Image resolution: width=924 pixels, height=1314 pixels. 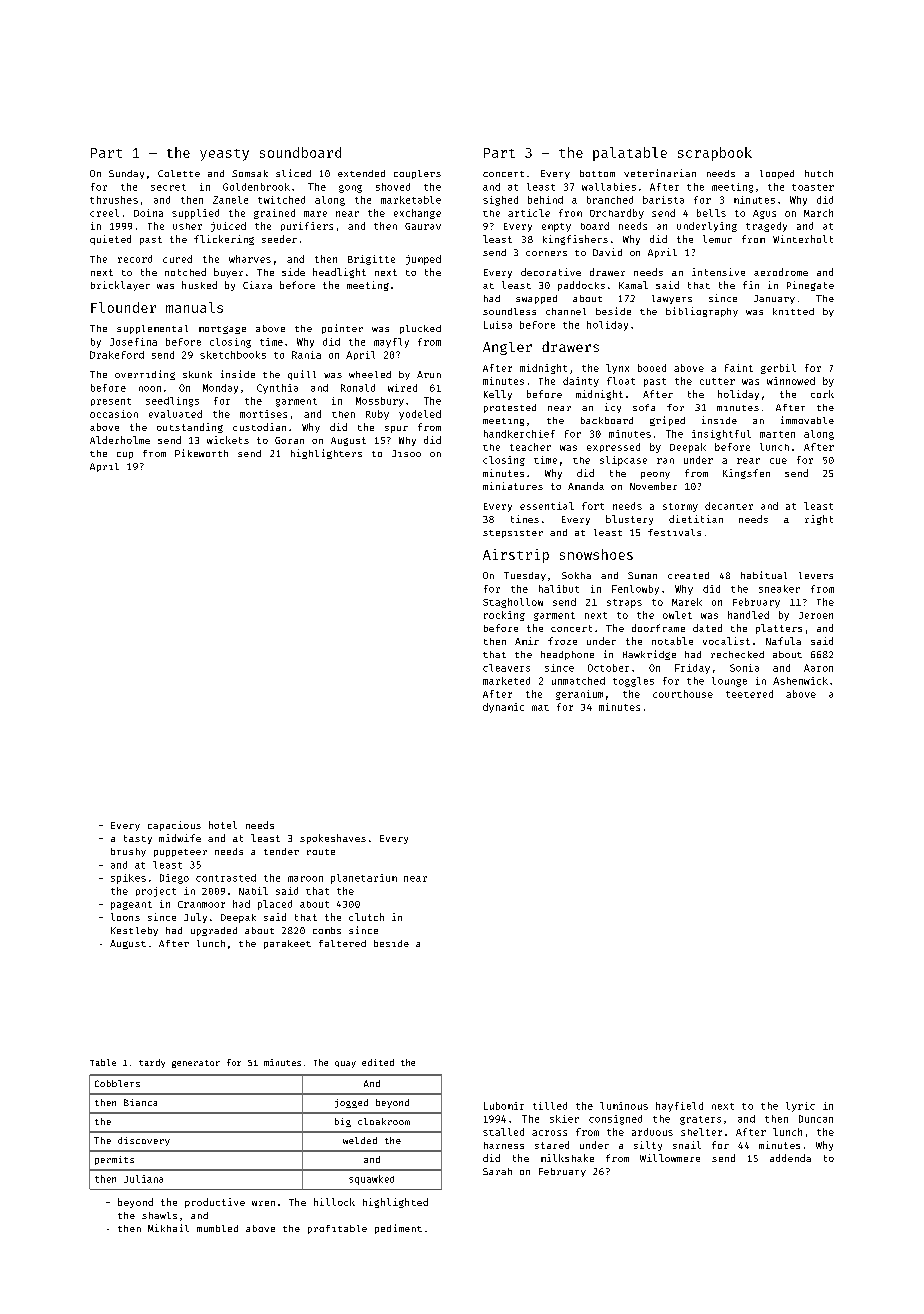 I want to click on shawls, so click(x=159, y=1215).
